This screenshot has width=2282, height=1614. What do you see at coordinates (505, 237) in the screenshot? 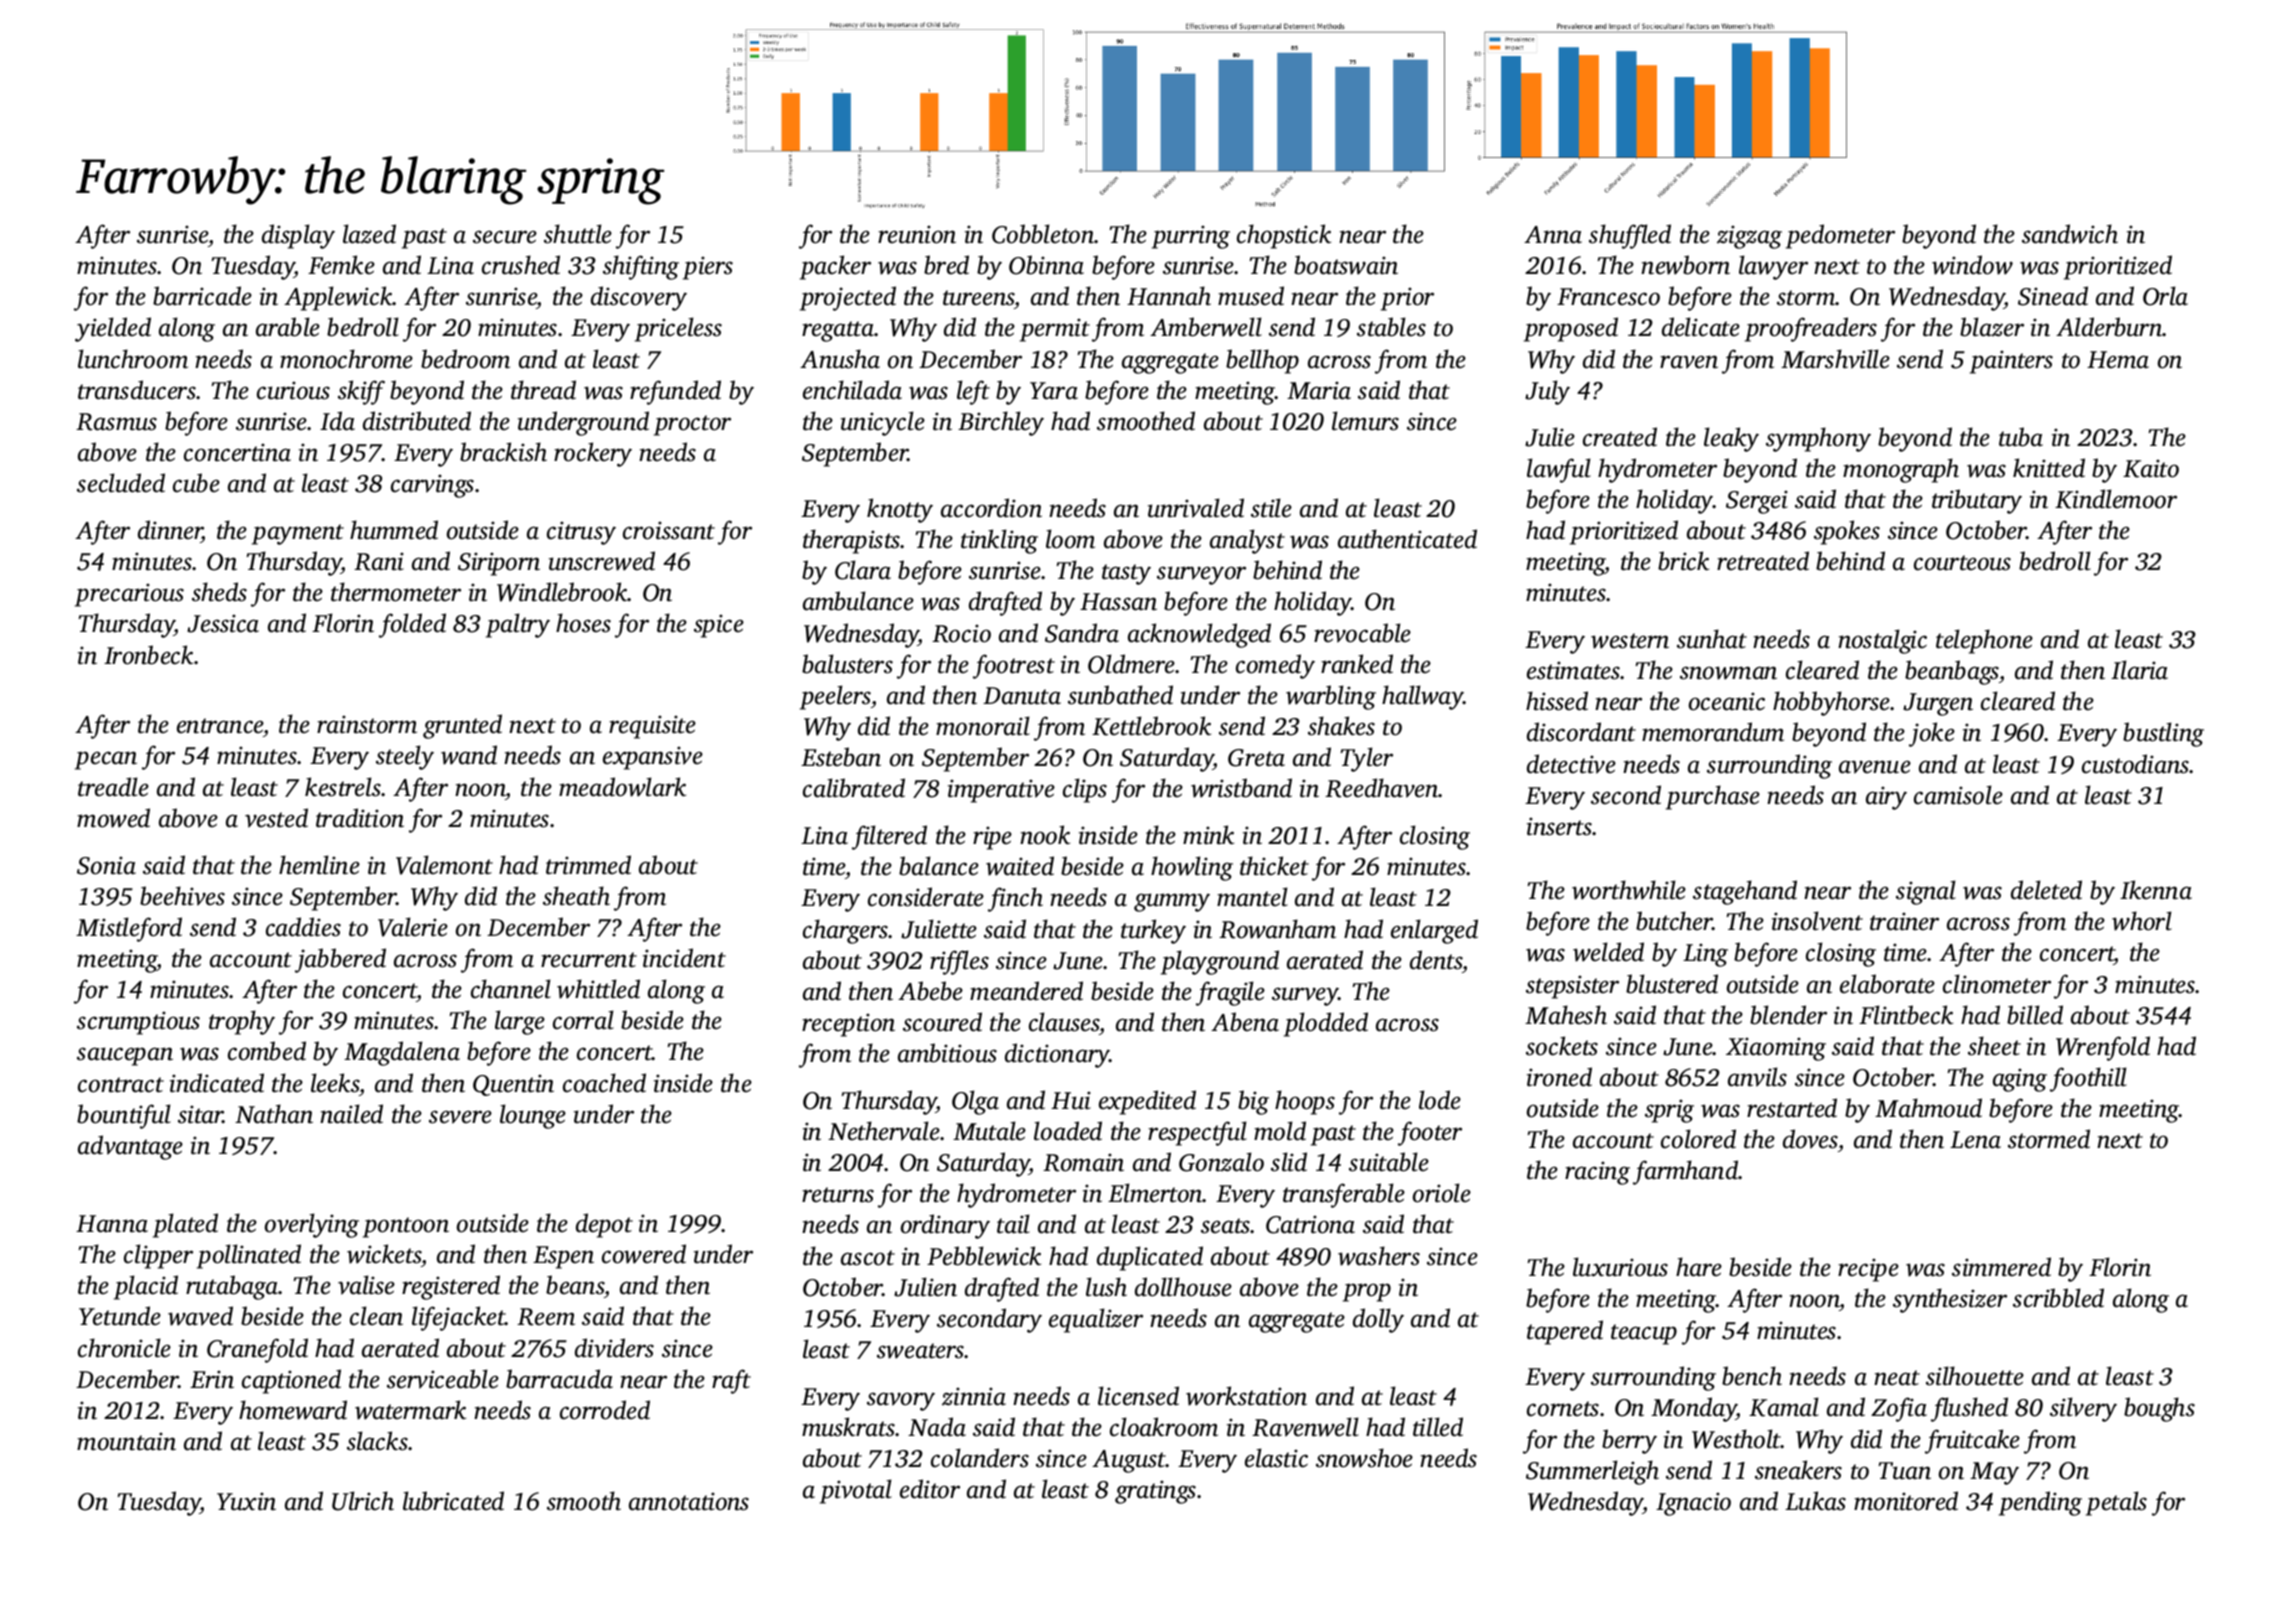
I see `secure` at bounding box center [505, 237].
